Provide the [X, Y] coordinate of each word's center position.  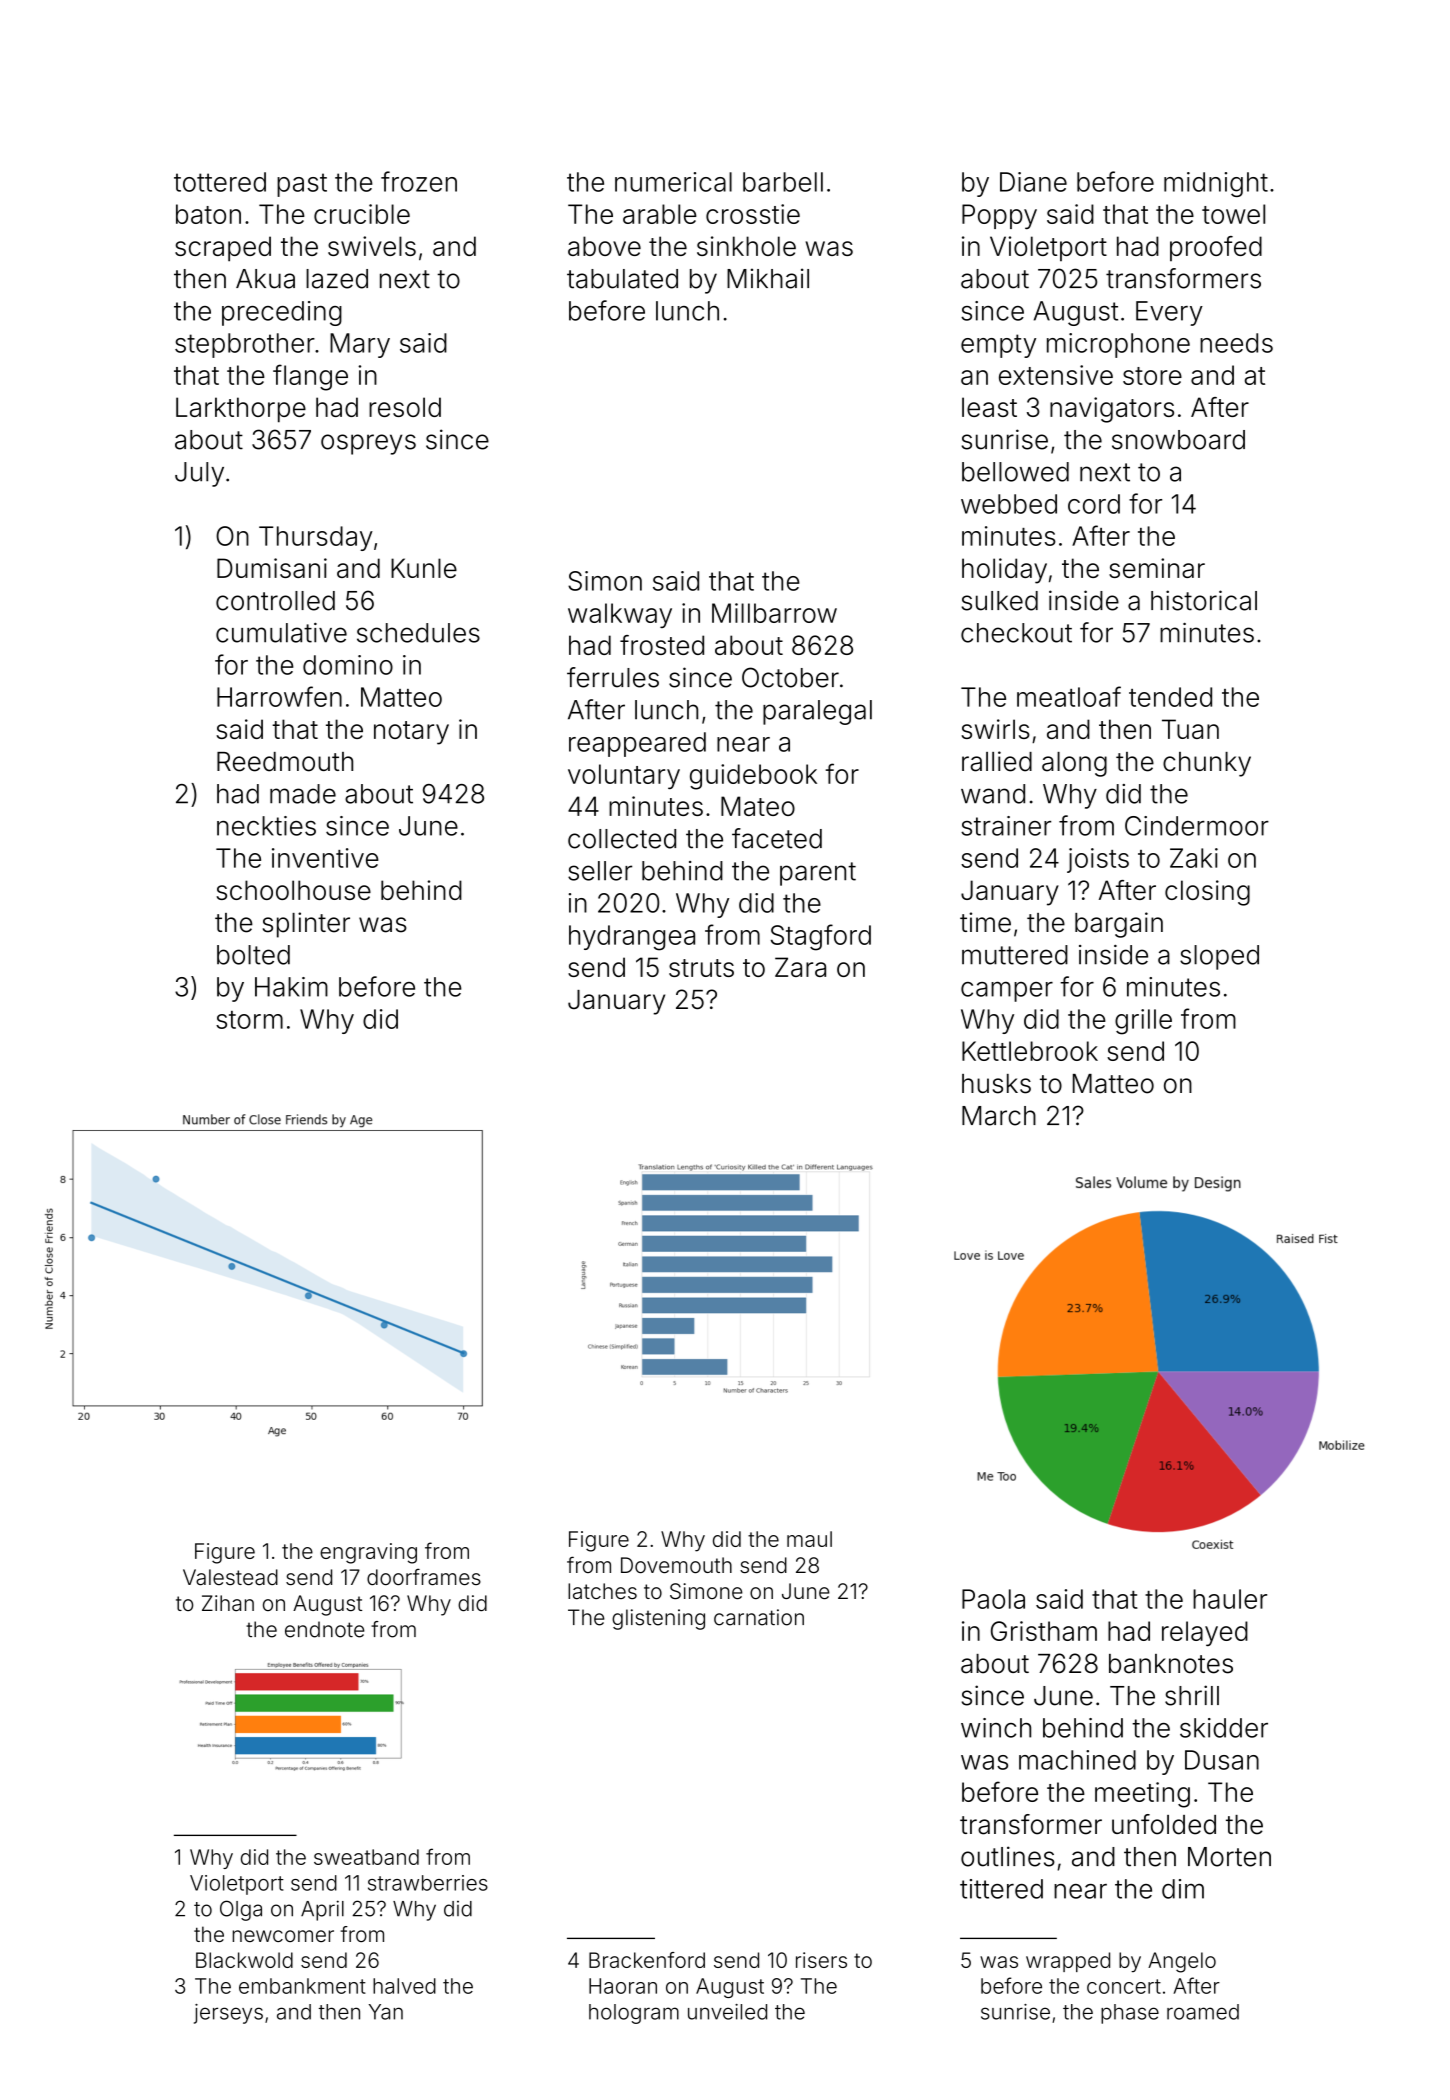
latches [602, 1591]
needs [1236, 343]
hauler [1230, 1599]
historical [1204, 600]
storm [249, 1020]
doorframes [424, 1576]
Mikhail [768, 278]
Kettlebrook [1030, 1051]
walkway [620, 615]
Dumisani [272, 568]
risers [821, 1960]
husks [996, 1084]
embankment [302, 1986]
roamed [1203, 2012]
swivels [372, 246]
